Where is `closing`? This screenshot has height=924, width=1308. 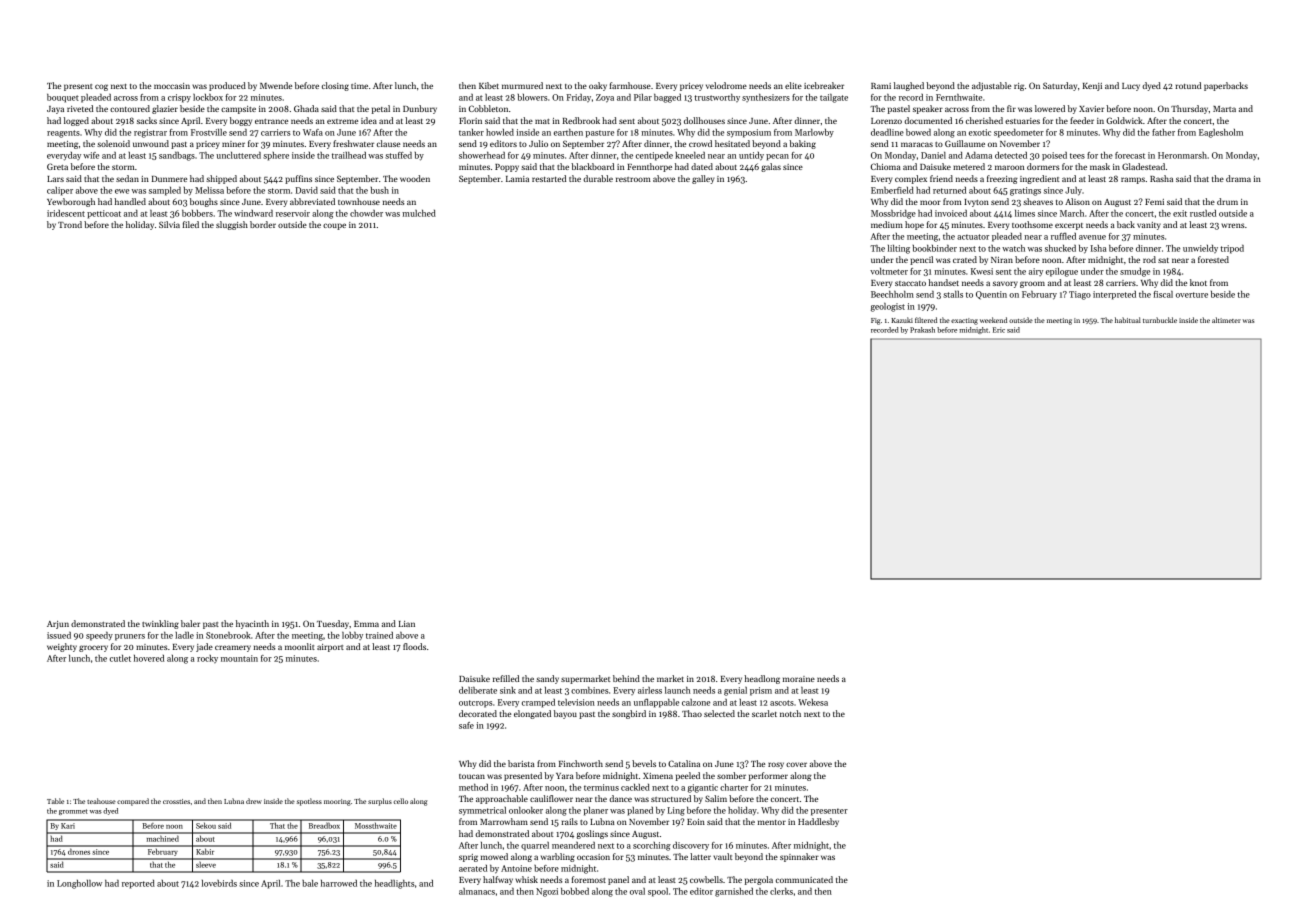 closing is located at coordinates (335, 86).
